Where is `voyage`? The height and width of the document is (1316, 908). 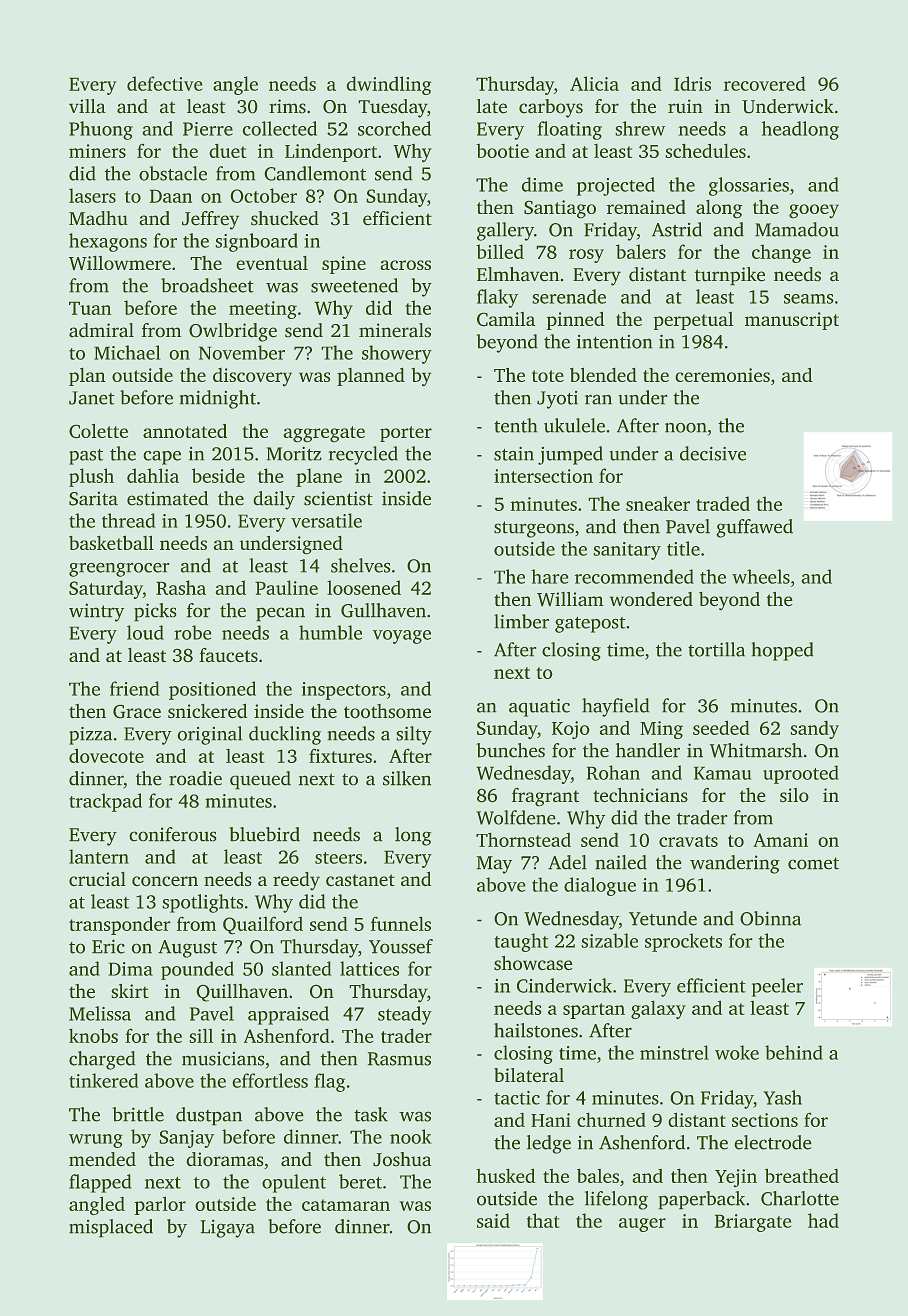
voyage is located at coordinates (402, 637).
